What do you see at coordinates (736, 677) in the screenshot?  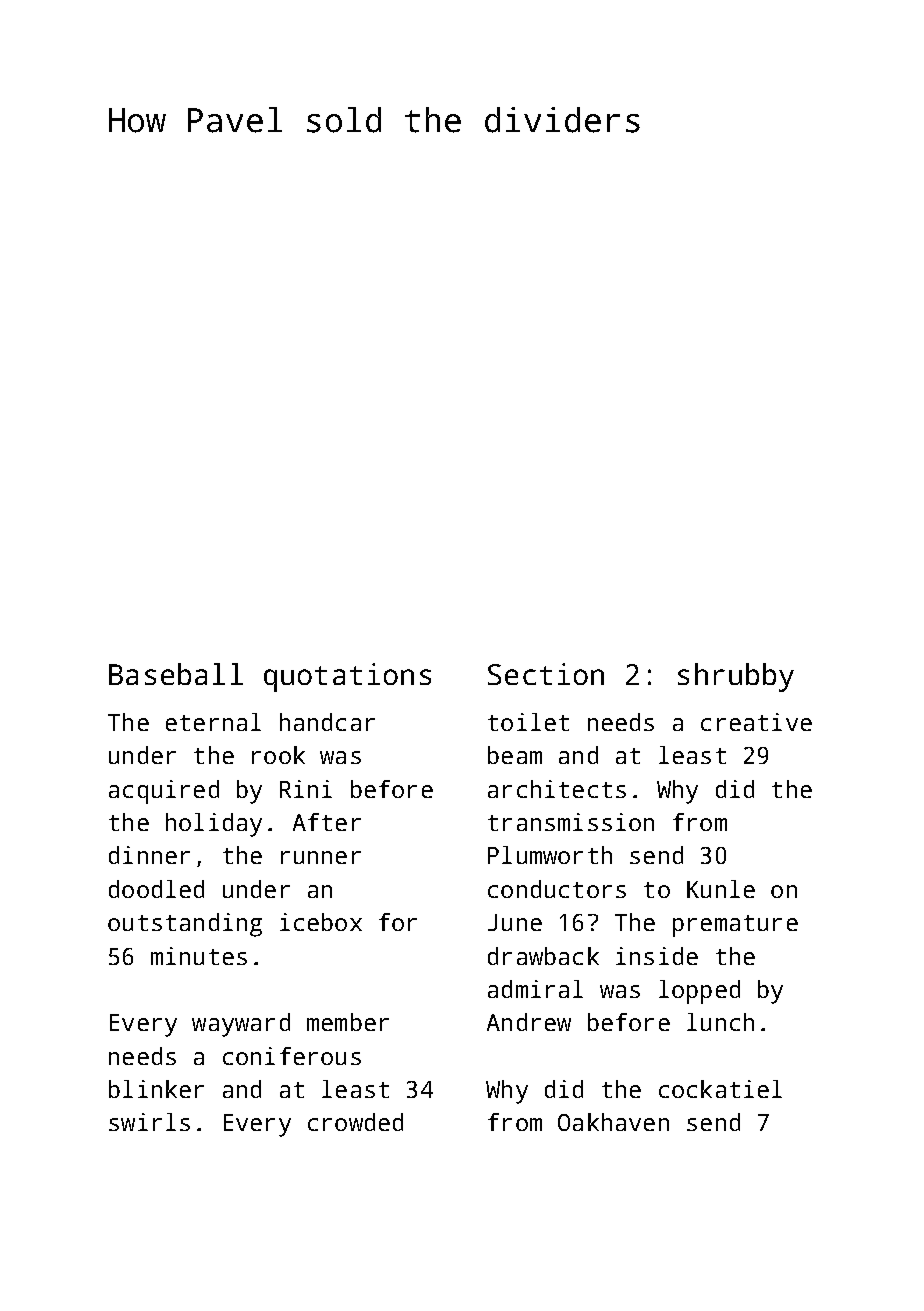 I see `shrubby` at bounding box center [736, 677].
